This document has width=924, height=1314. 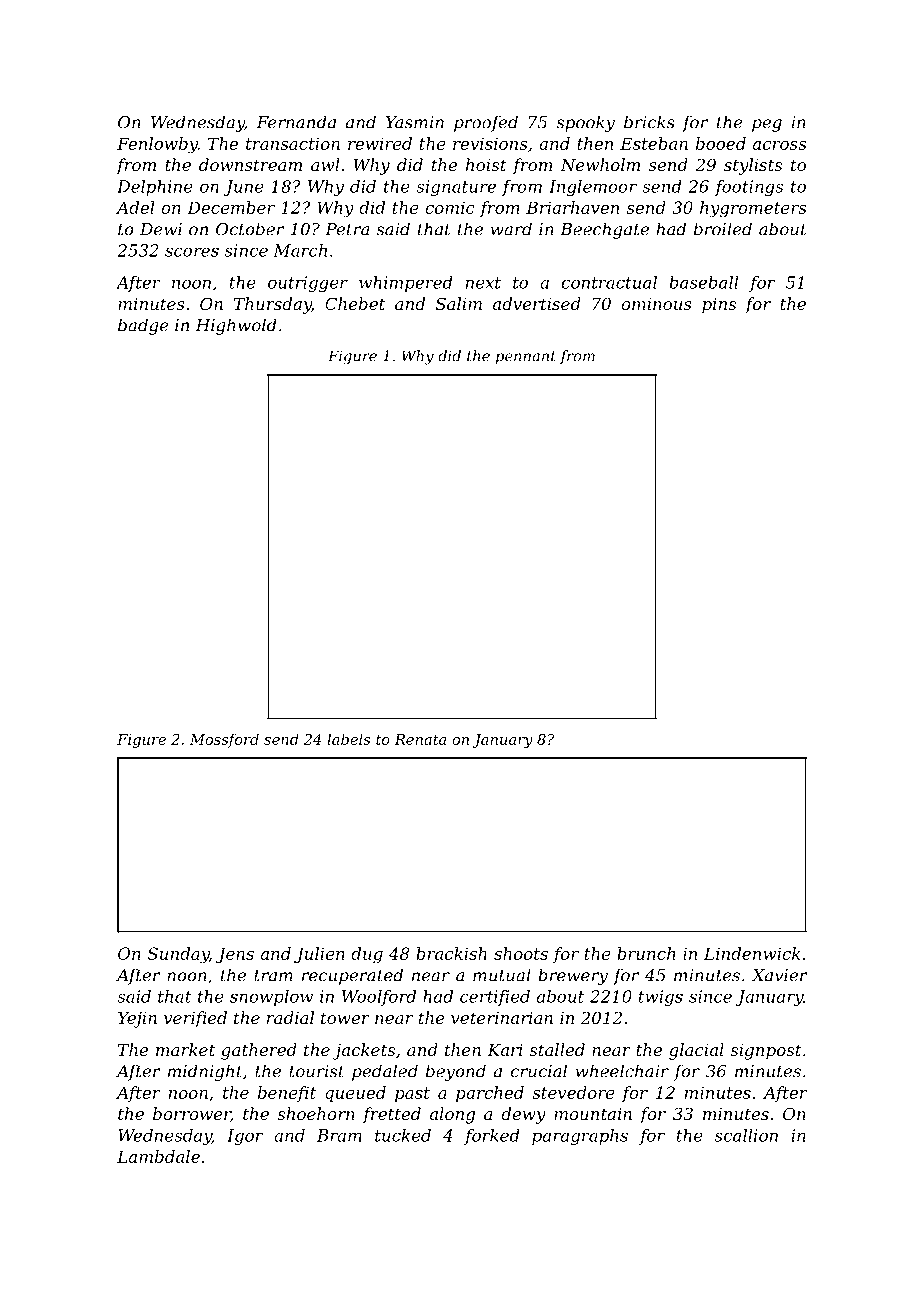 What do you see at coordinates (245, 1137) in the document?
I see `Igor` at bounding box center [245, 1137].
